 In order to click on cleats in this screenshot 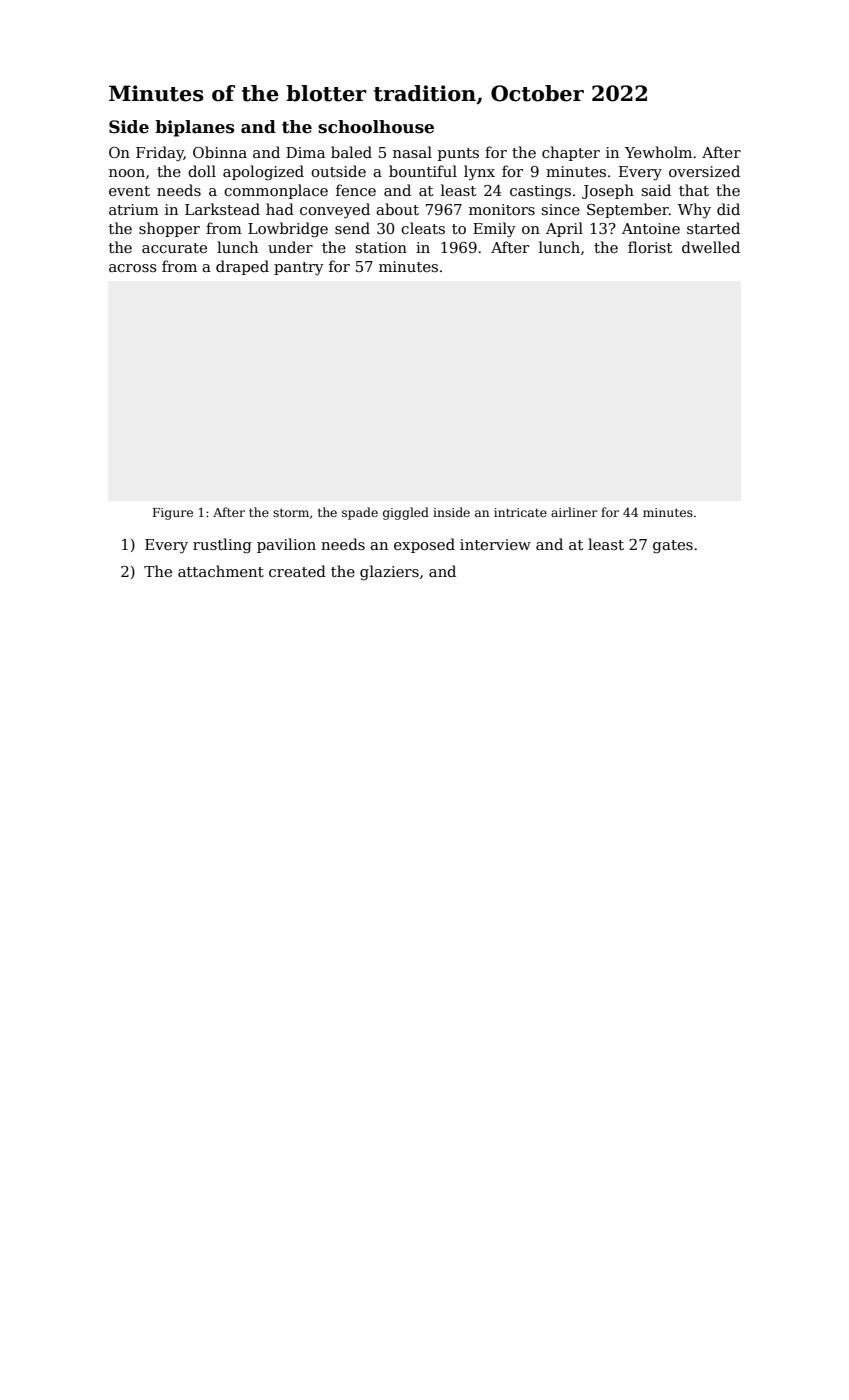, I will do `click(423, 228)`.
